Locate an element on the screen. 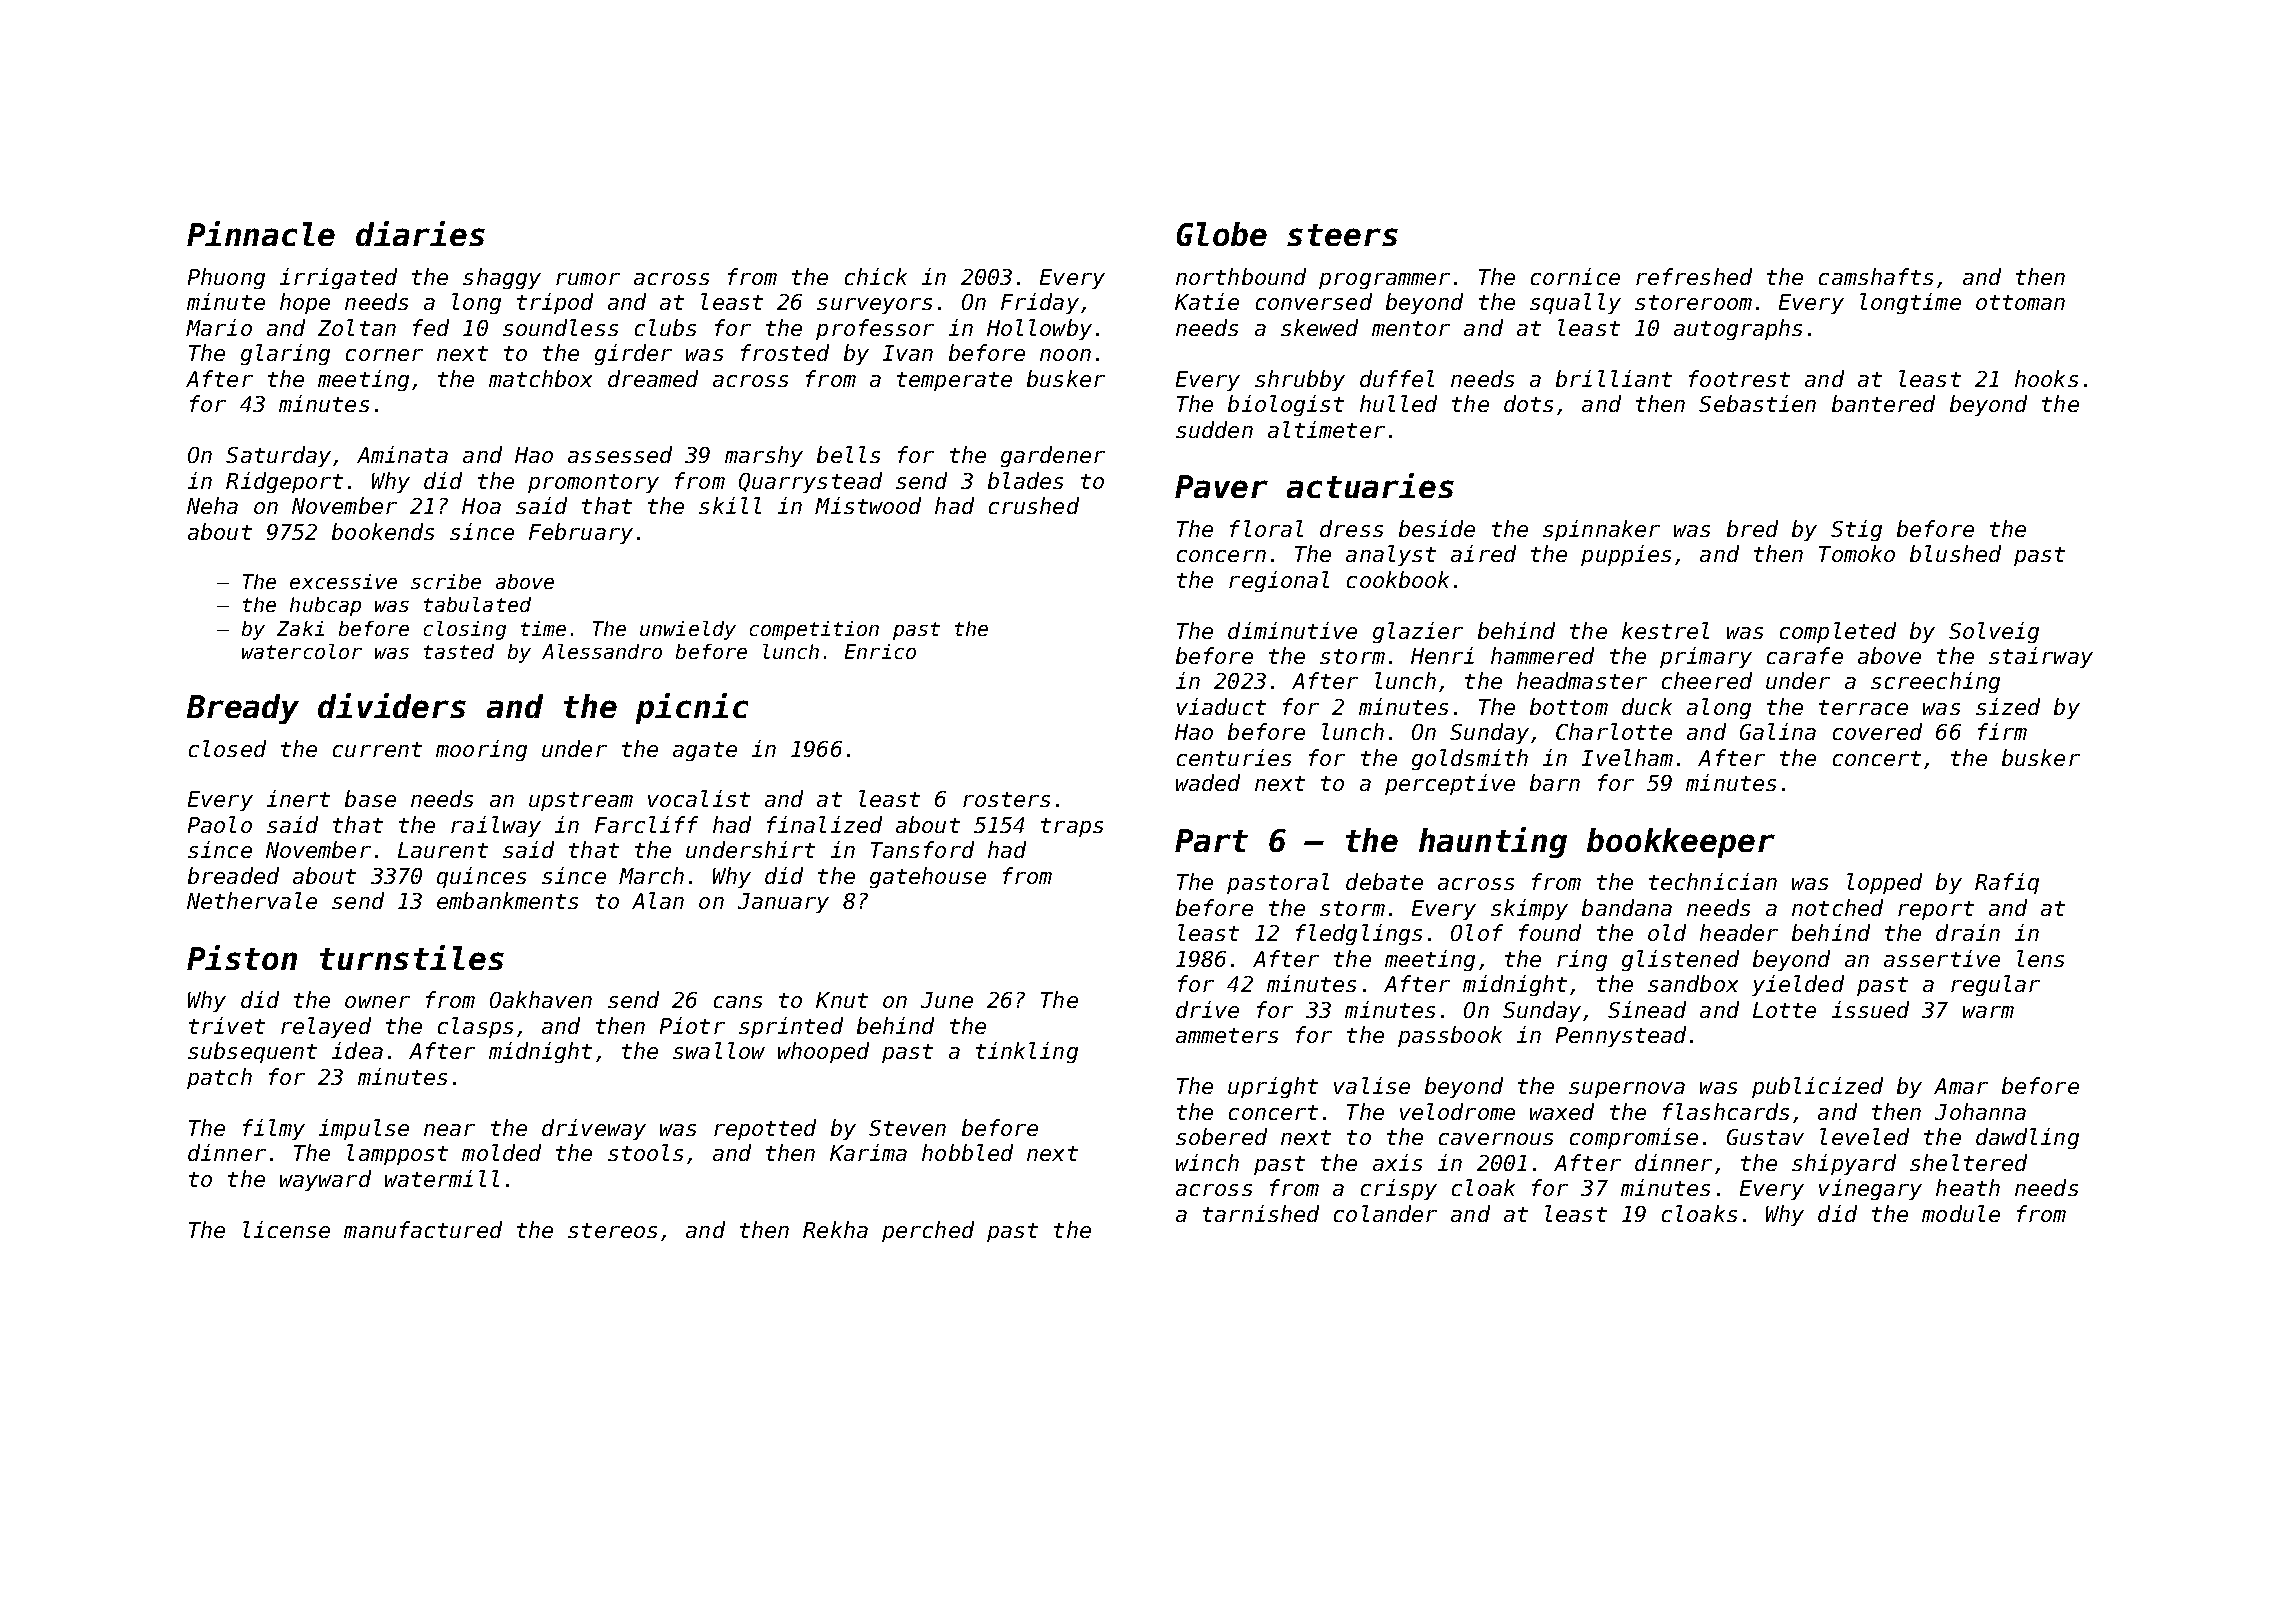 The image size is (2292, 1620). matchbox is located at coordinates (540, 378).
